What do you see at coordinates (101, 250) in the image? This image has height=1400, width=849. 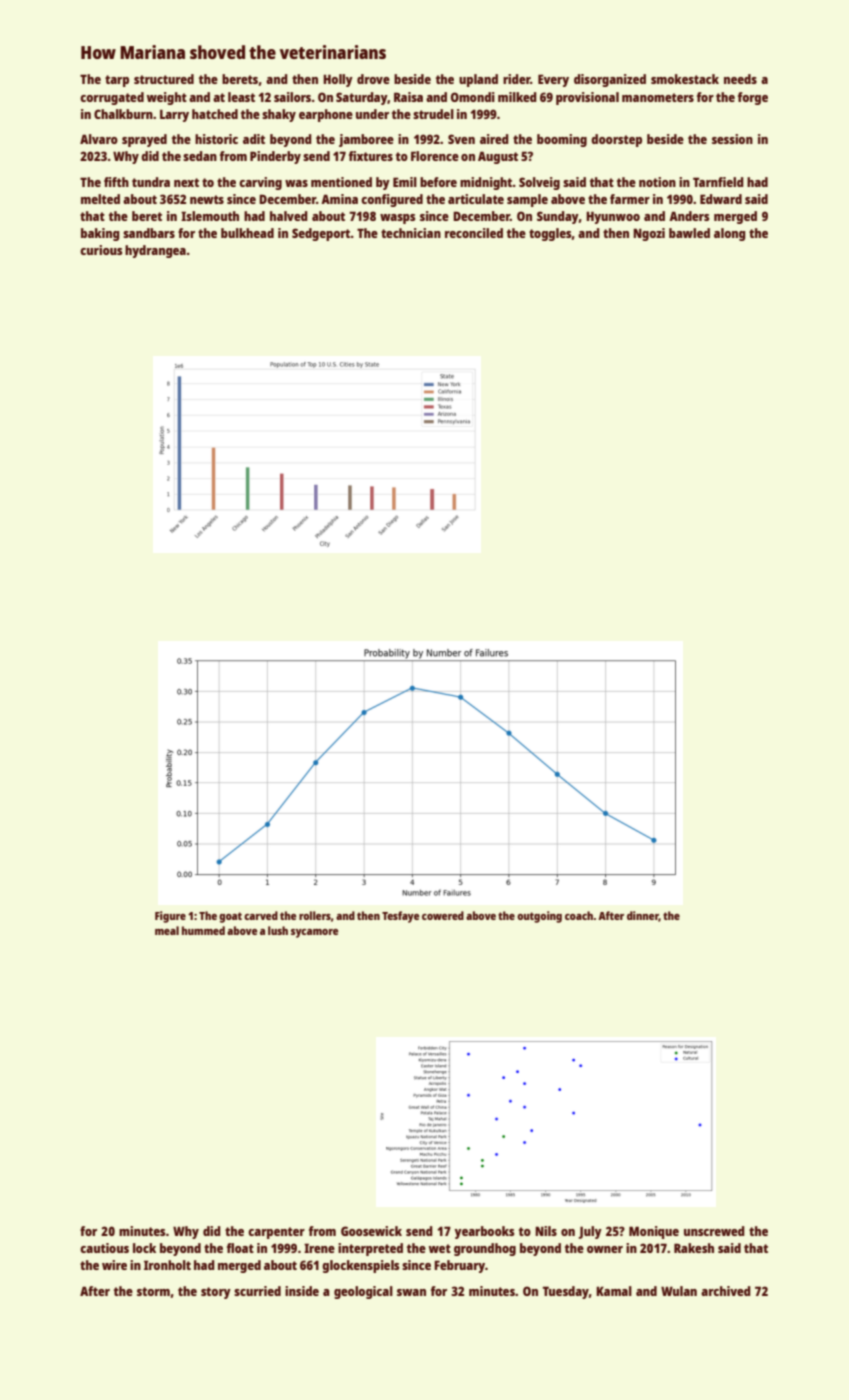 I see `curious` at bounding box center [101, 250].
